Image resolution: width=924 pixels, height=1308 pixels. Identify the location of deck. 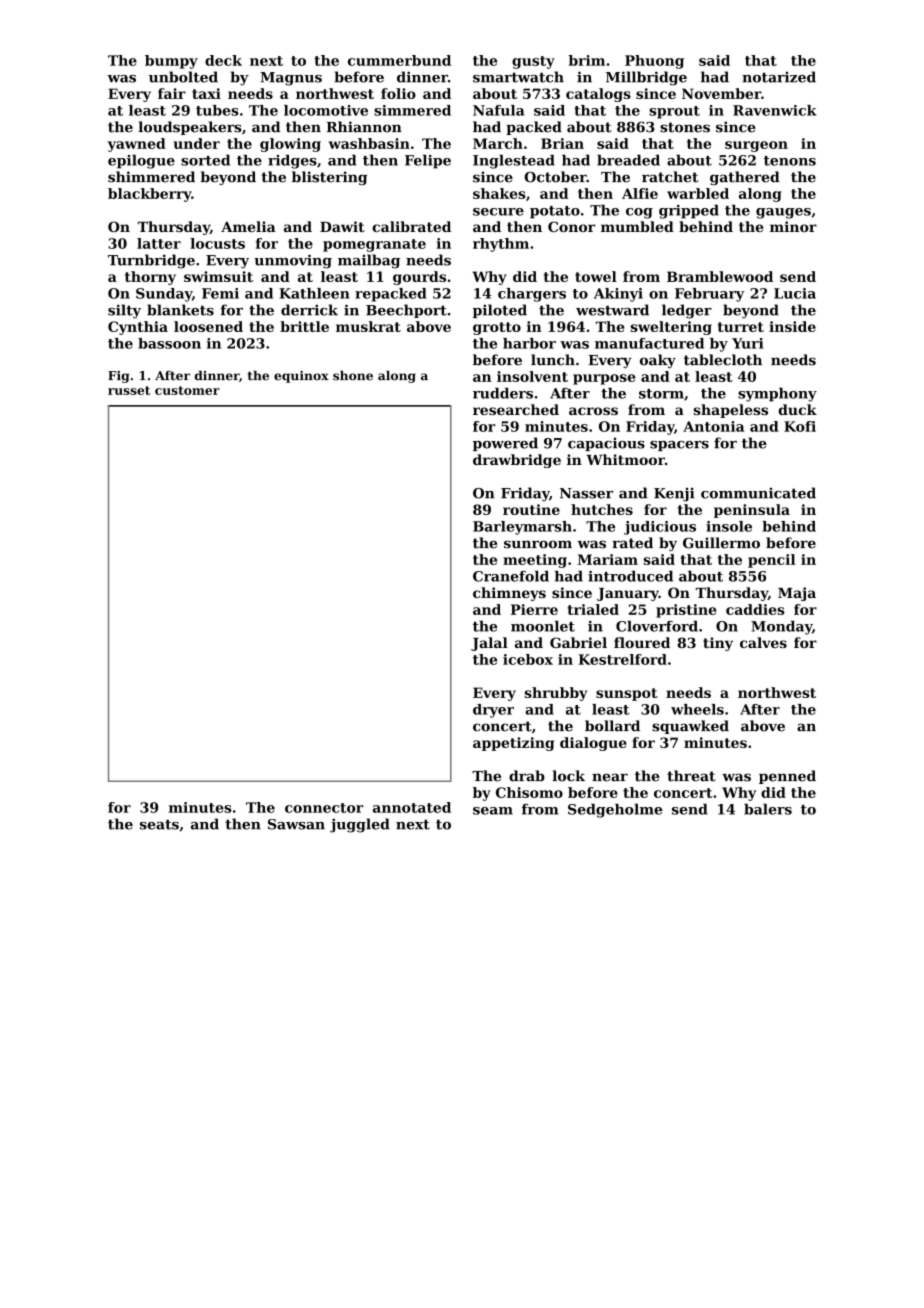
(223, 60).
